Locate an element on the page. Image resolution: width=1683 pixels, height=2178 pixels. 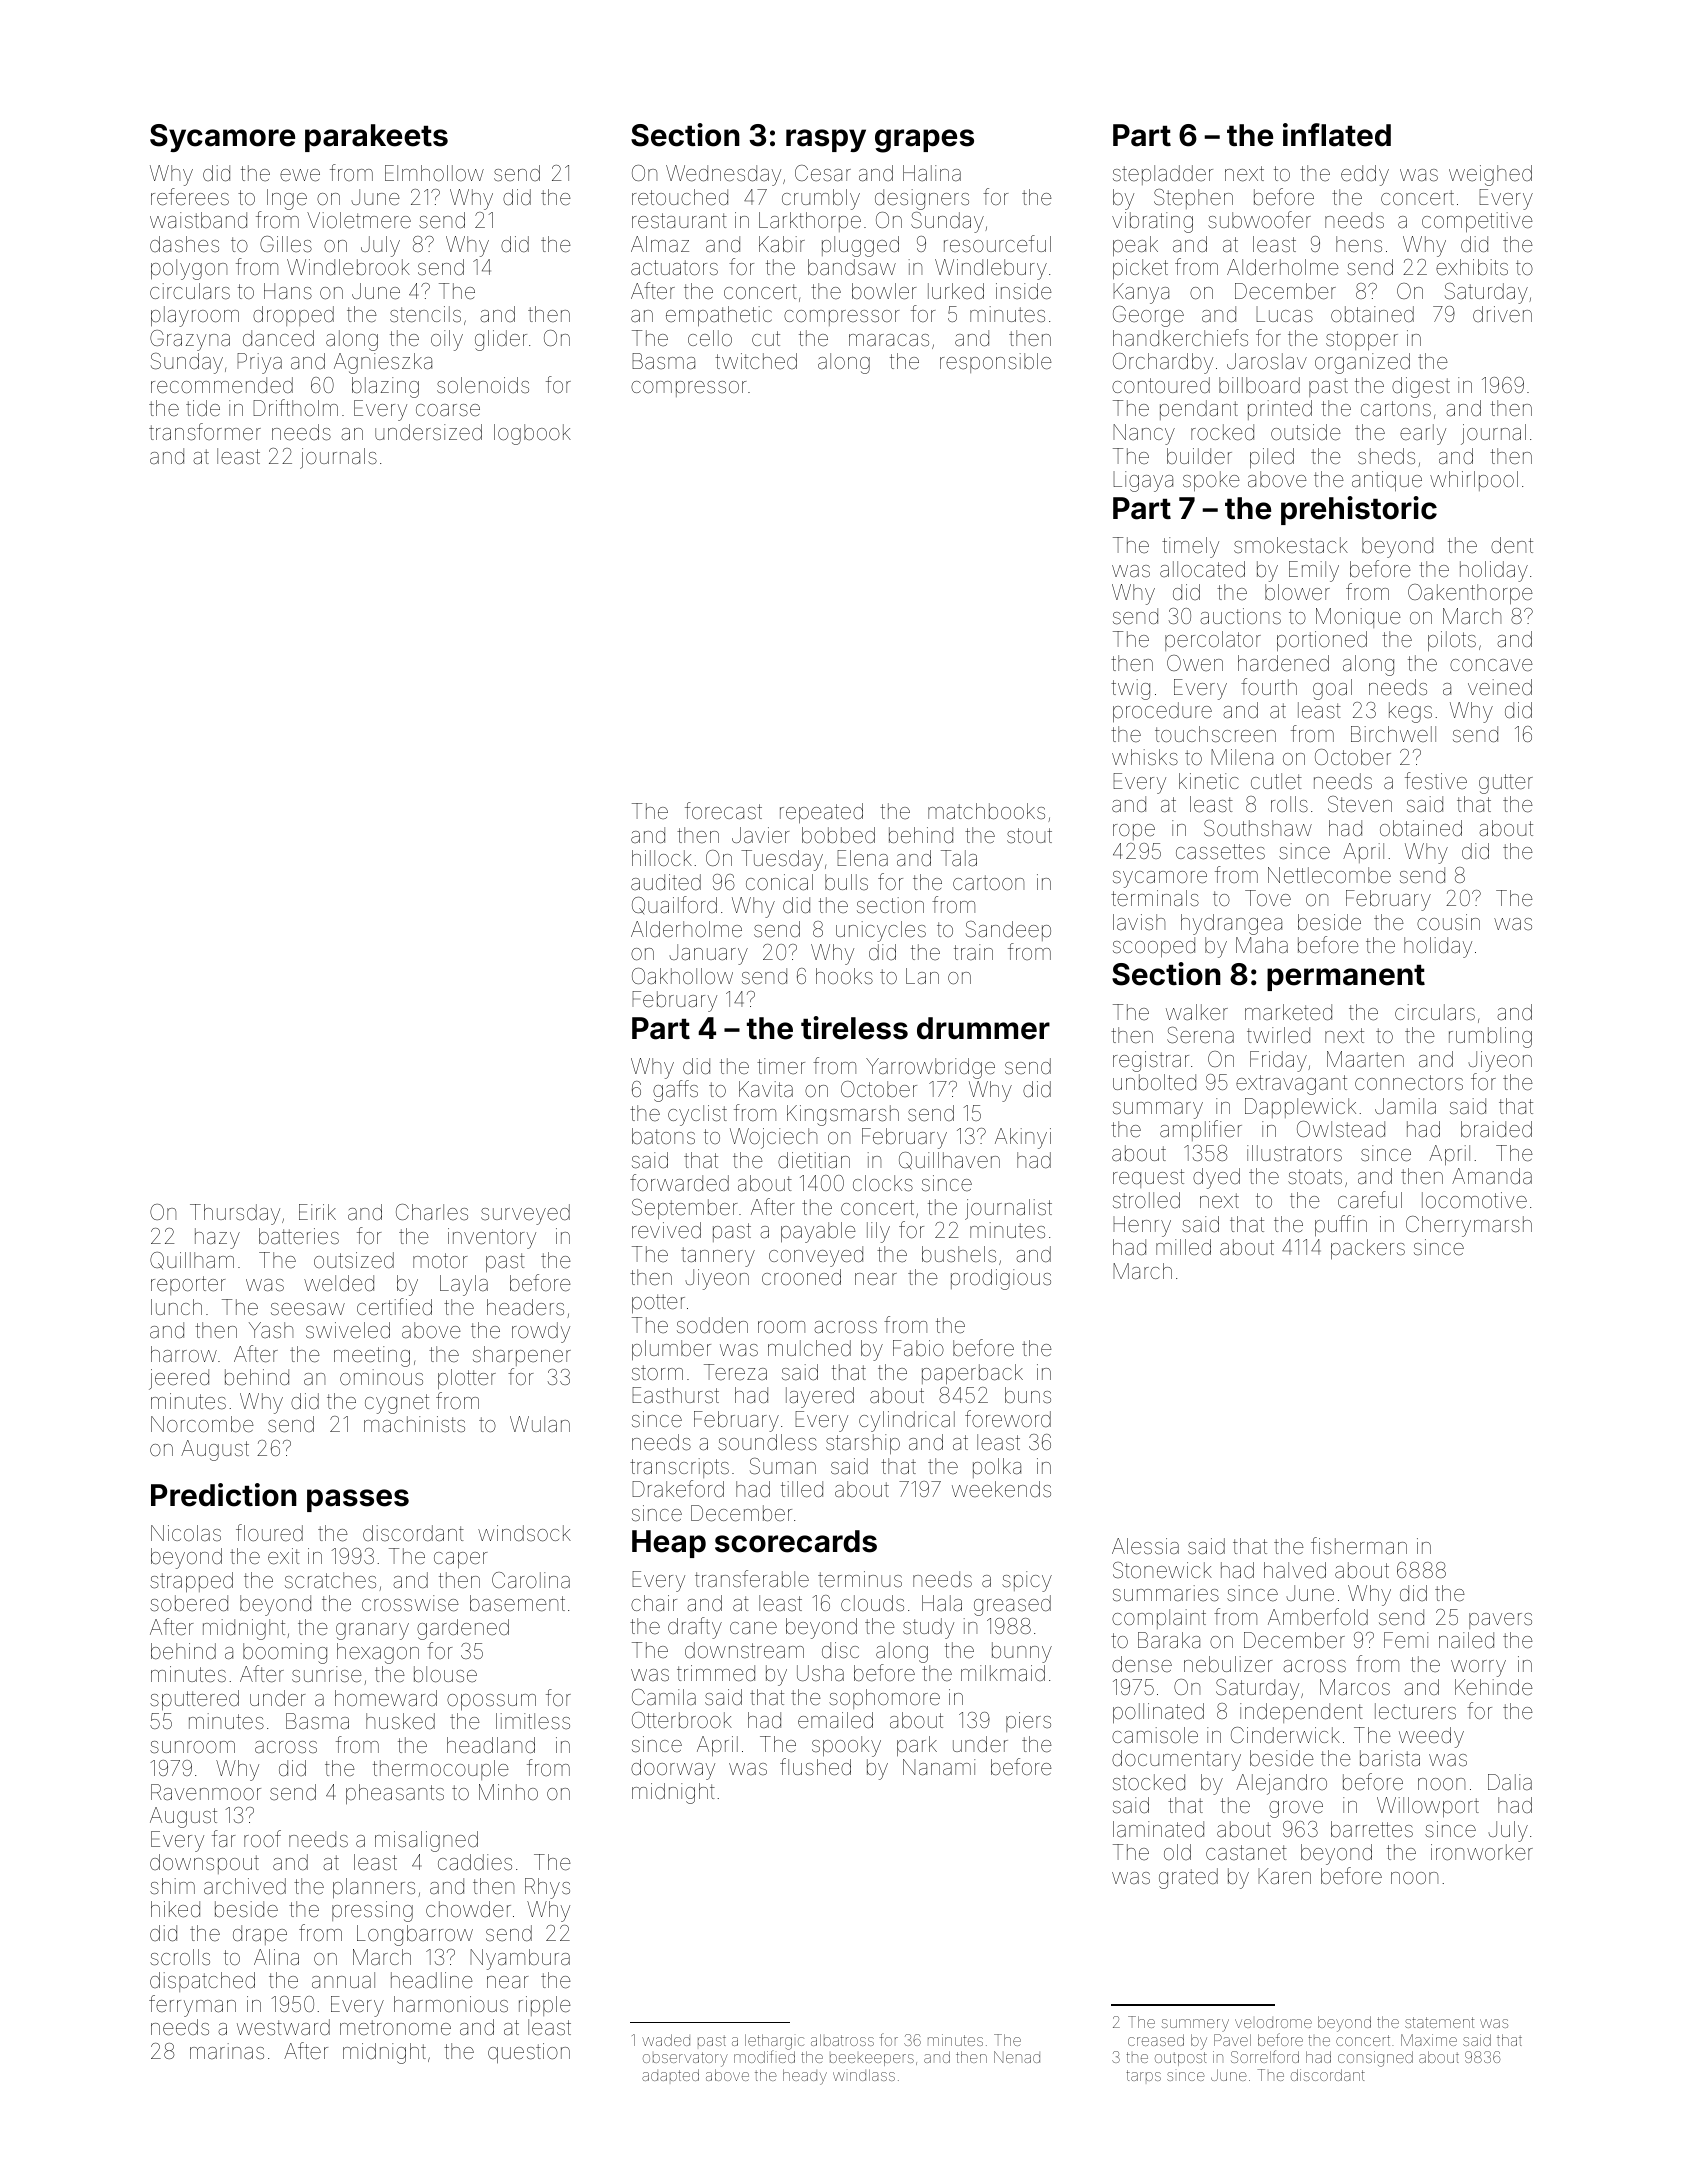
parakeets is located at coordinates (376, 138).
